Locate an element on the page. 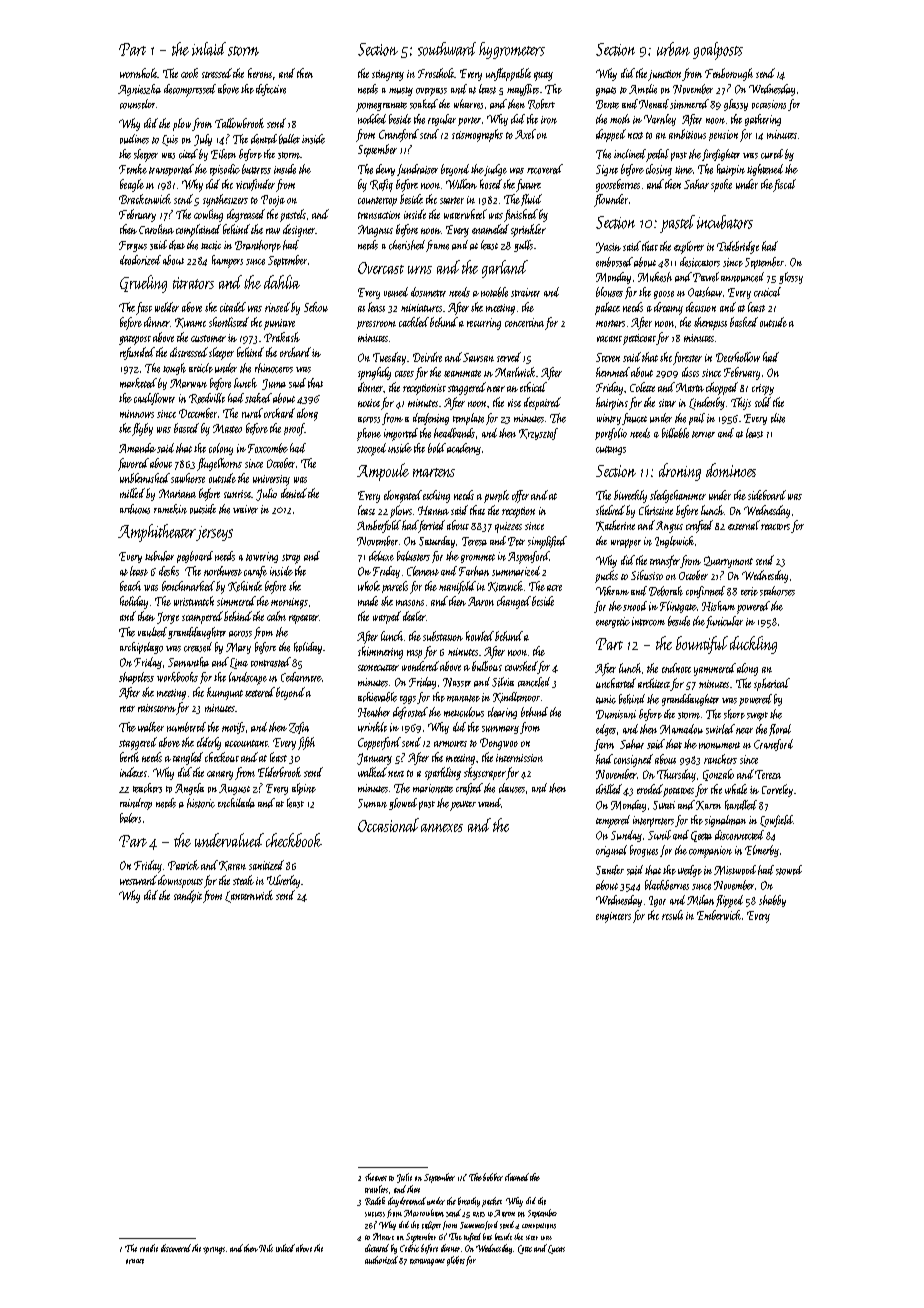 This document has height=1308, width=924. spherical is located at coordinates (772, 684).
